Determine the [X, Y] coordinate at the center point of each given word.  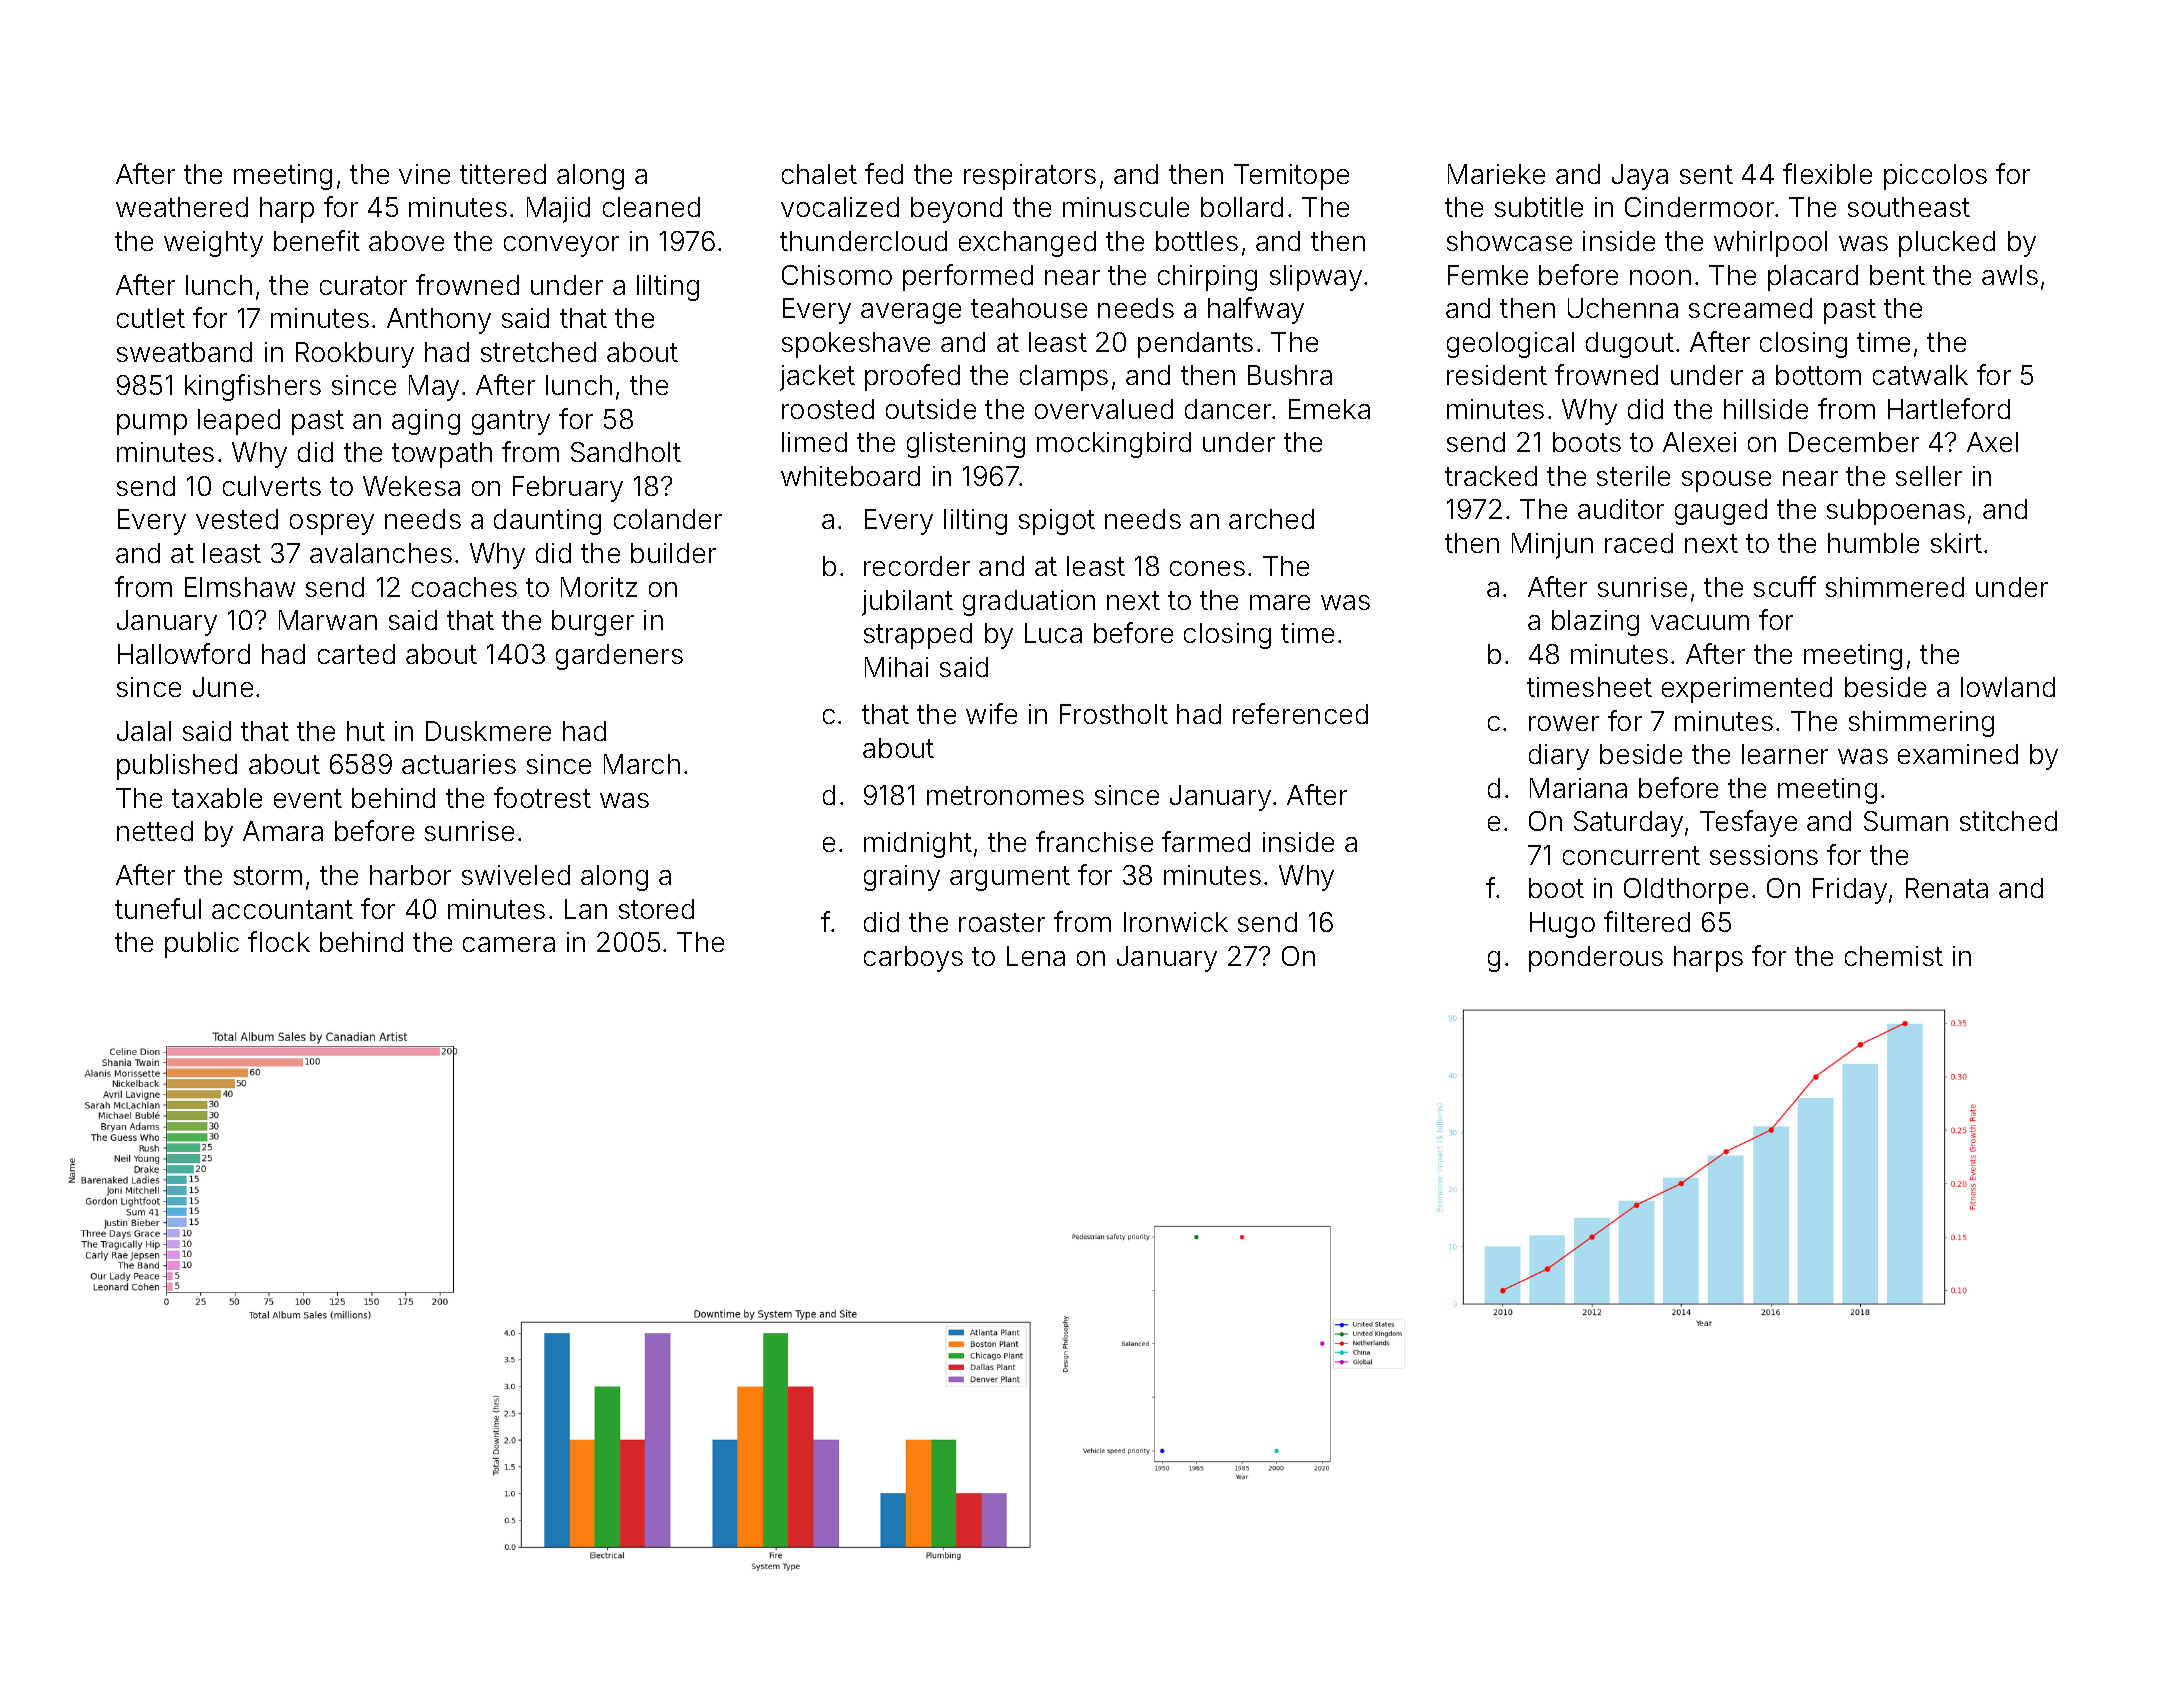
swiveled [516, 875]
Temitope [1291, 177]
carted [356, 654]
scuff [1785, 586]
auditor [1621, 509]
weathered [182, 207]
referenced [1300, 713]
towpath [442, 455]
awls [2010, 275]
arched [1271, 519]
